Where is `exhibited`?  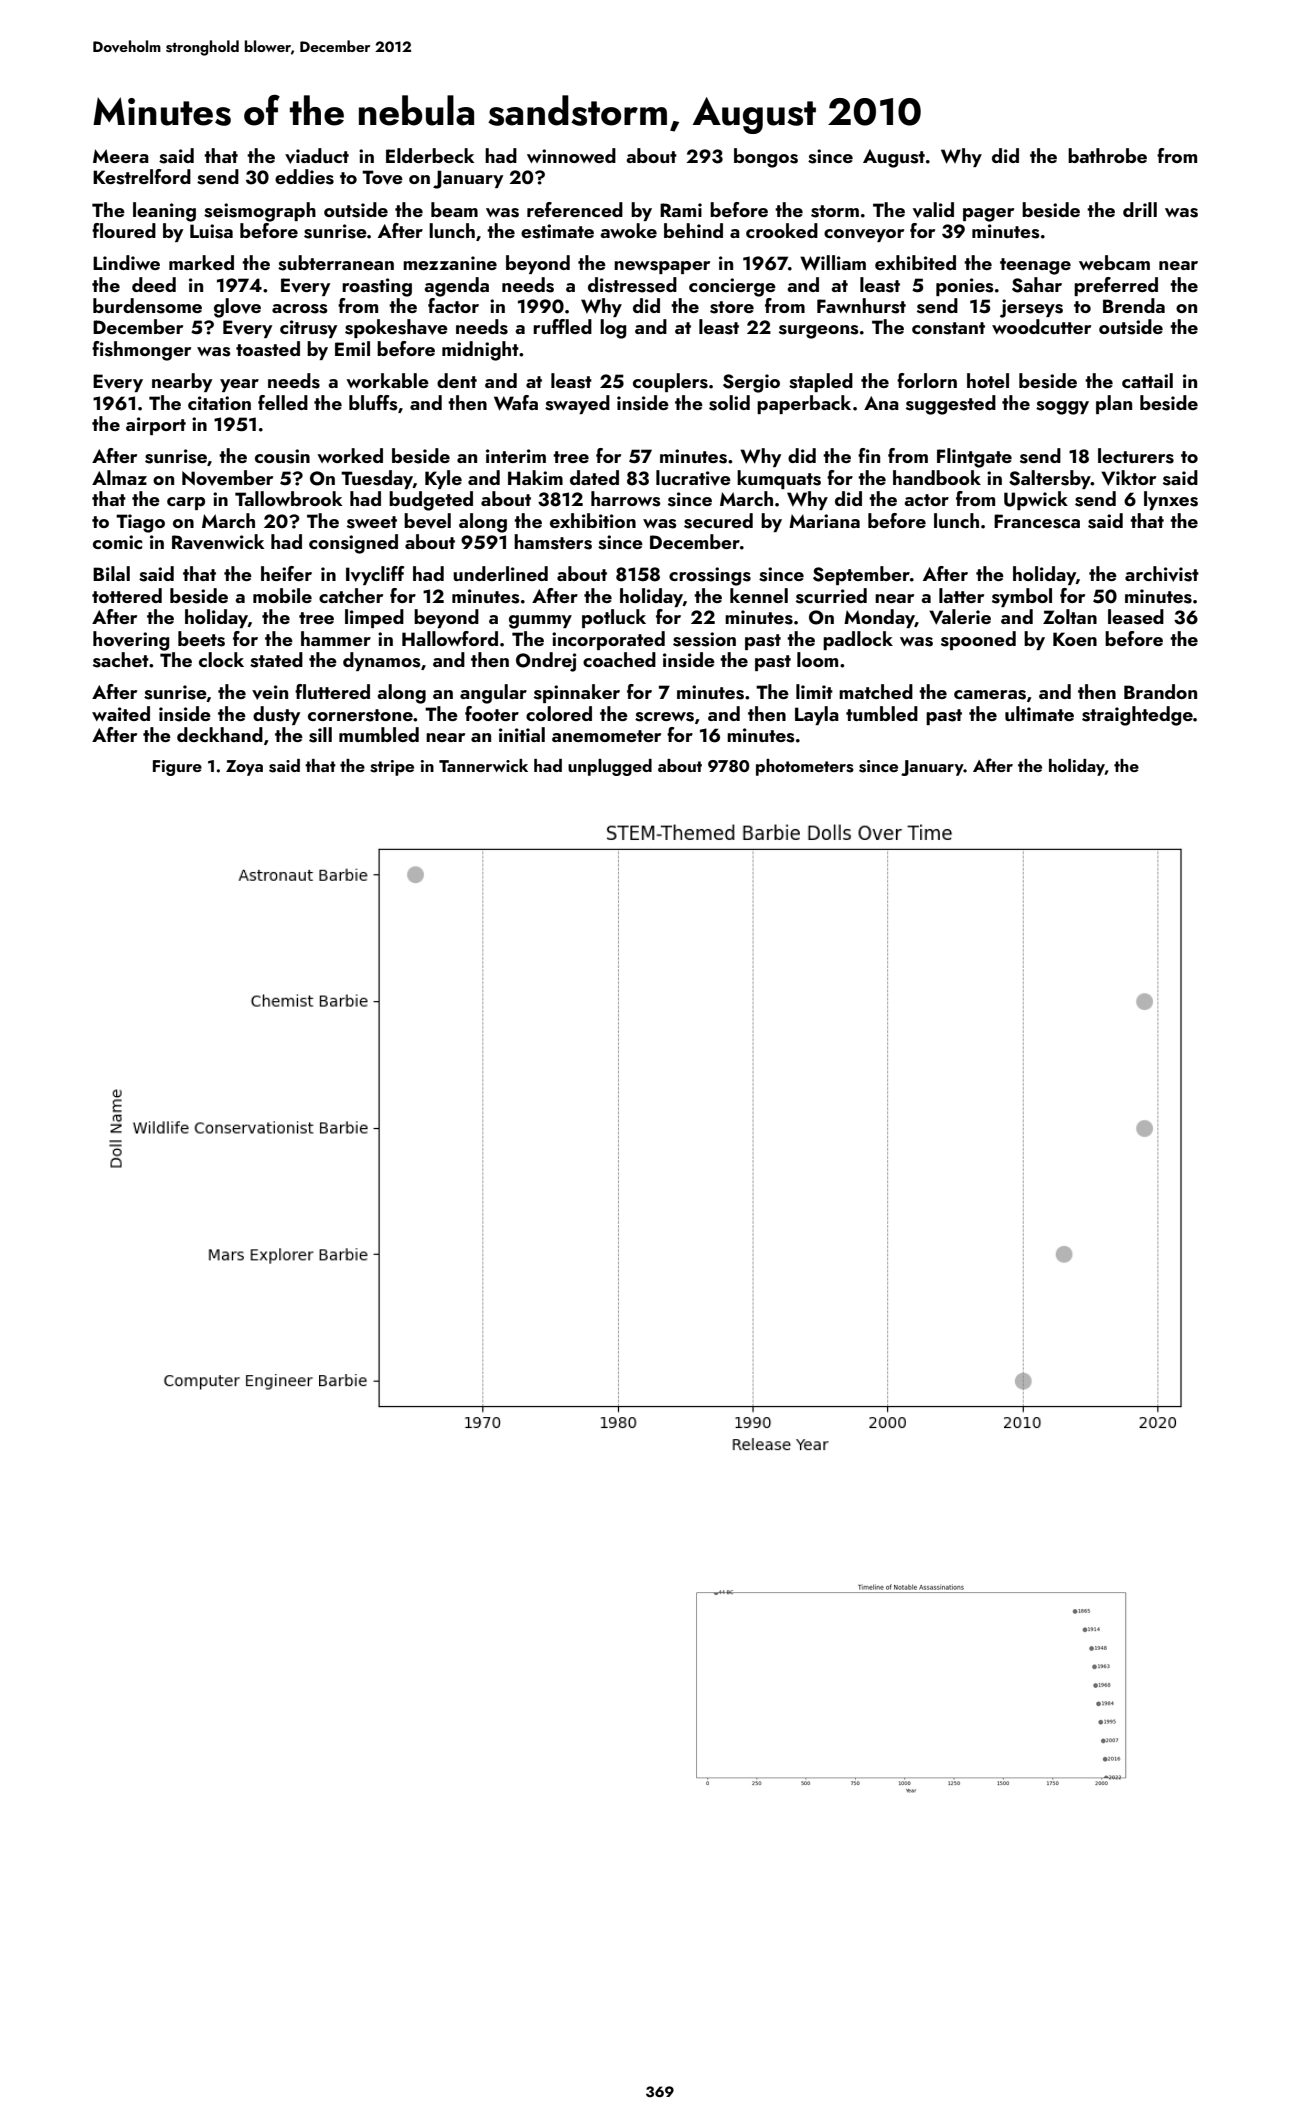
exhibited is located at coordinates (915, 262).
